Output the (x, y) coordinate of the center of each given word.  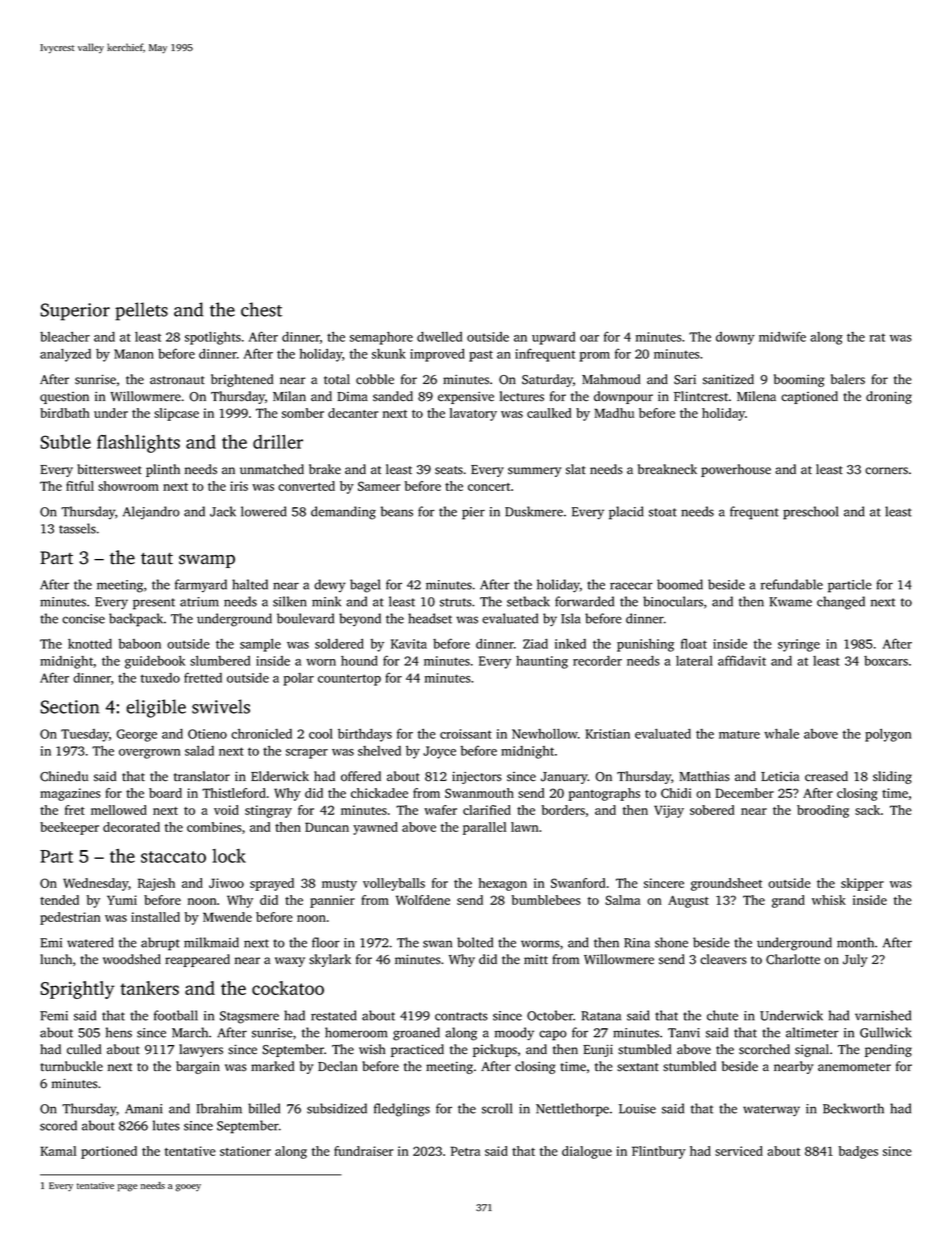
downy (735, 338)
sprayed (272, 884)
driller (278, 442)
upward (553, 338)
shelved (379, 751)
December (744, 793)
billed (264, 1108)
